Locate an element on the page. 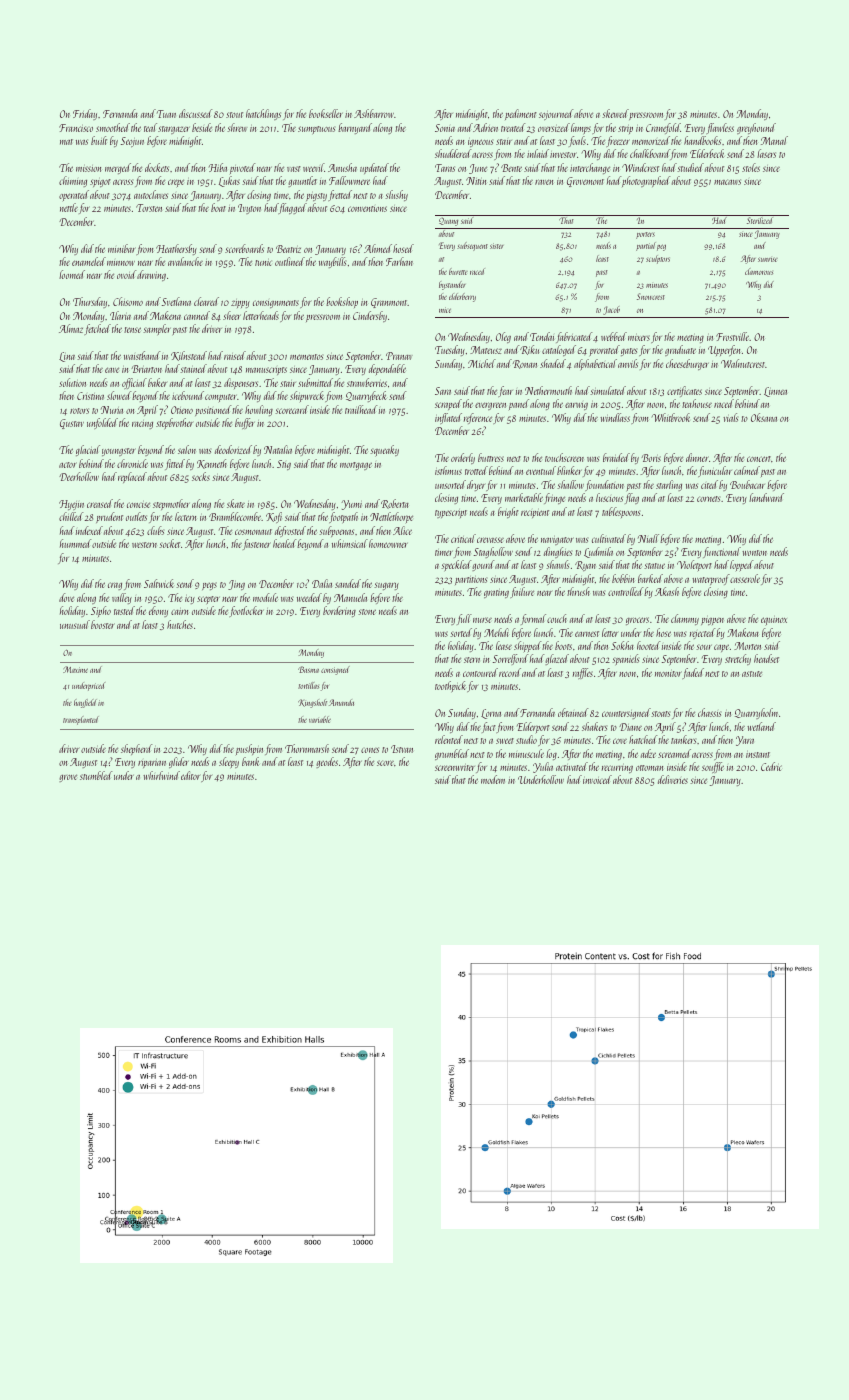 The image size is (849, 1400). variable is located at coordinates (320, 719).
